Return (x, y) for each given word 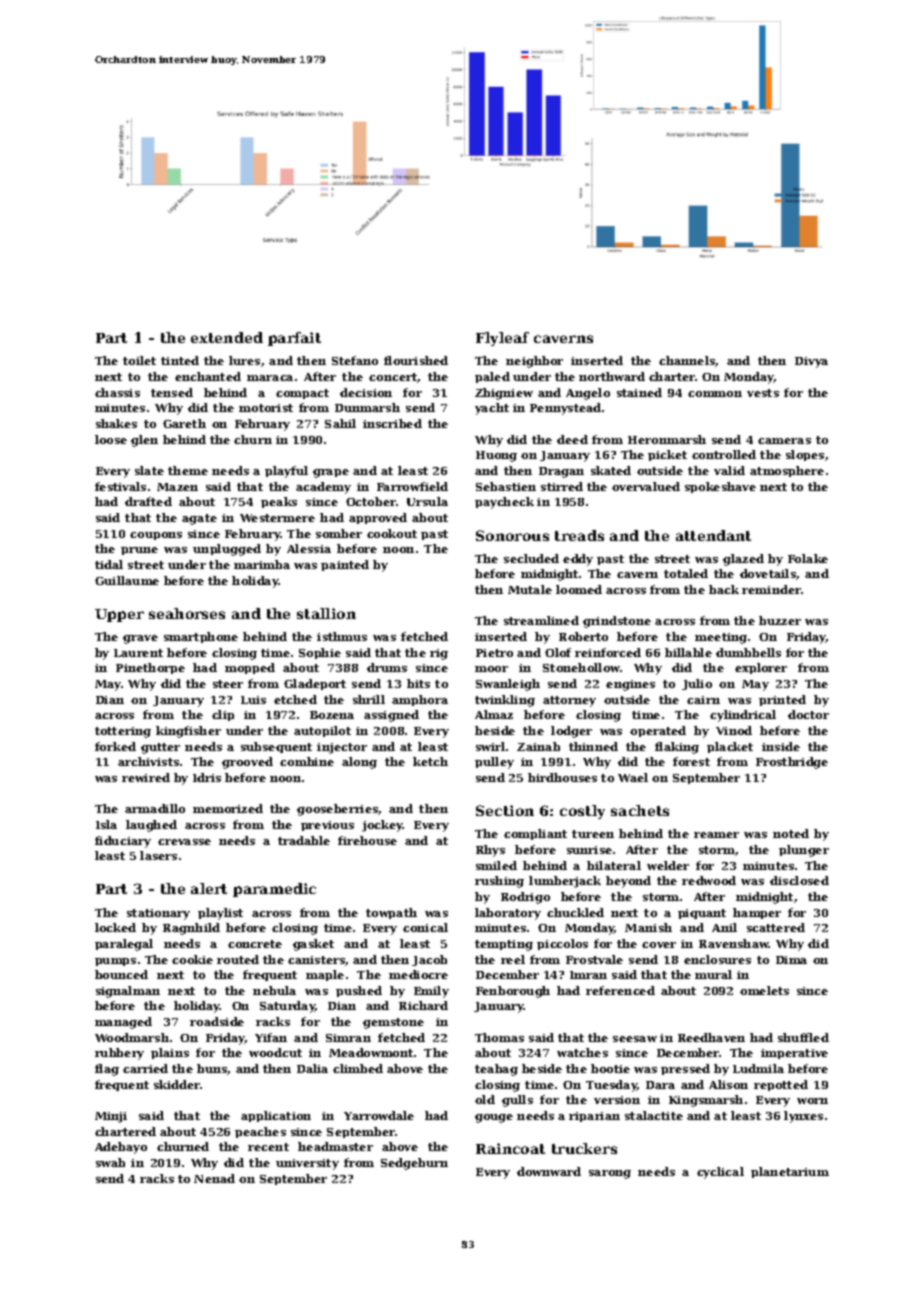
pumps (115, 962)
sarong (610, 1174)
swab (110, 1162)
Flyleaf (502, 339)
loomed (579, 589)
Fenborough (513, 992)
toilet (139, 360)
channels (687, 361)
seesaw (635, 1039)
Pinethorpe (150, 668)
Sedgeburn (414, 1164)
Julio (697, 684)
